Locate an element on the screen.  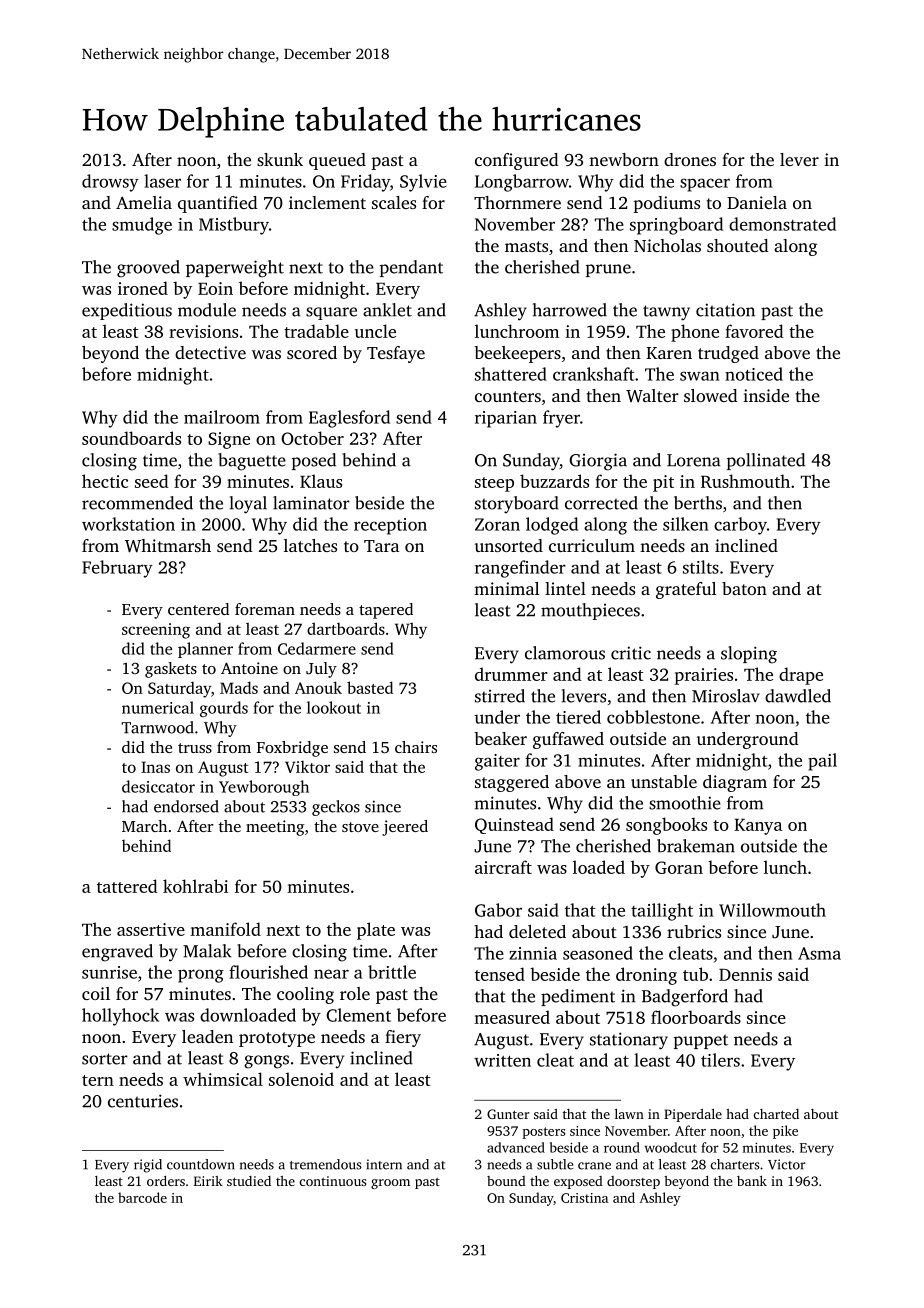
Daniela is located at coordinates (757, 202).
